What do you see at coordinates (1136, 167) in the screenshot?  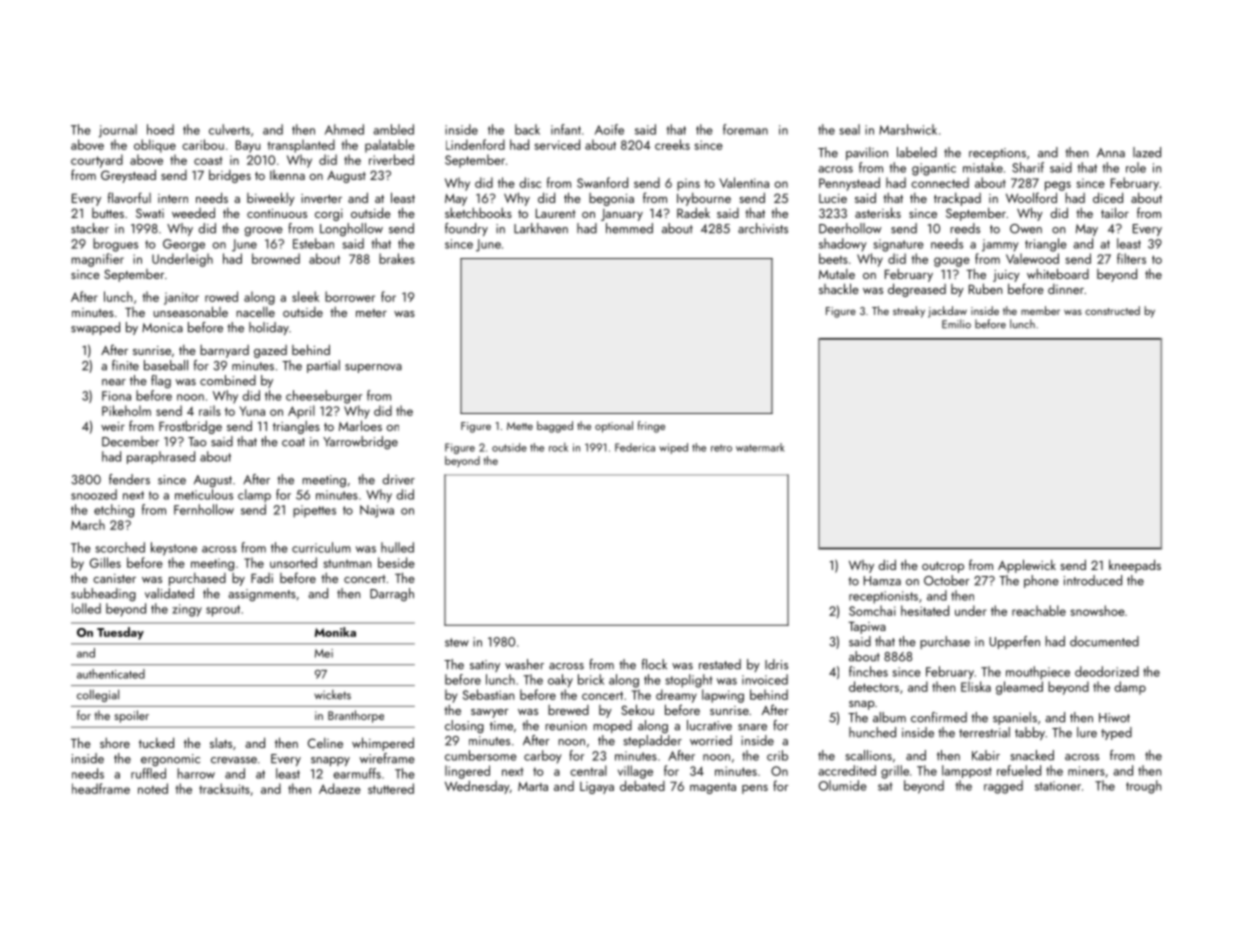 I see `role` at bounding box center [1136, 167].
